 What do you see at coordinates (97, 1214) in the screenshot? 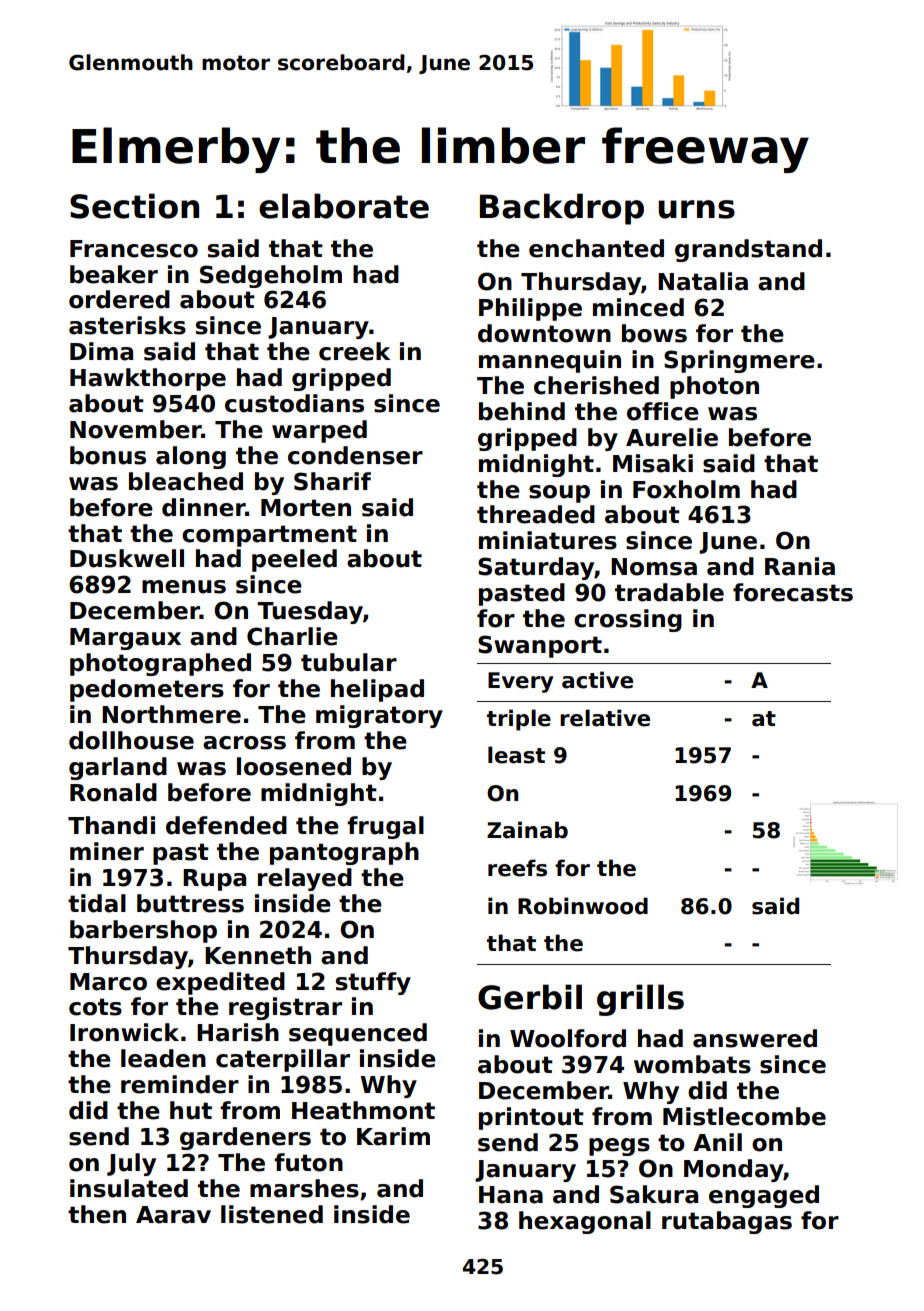
I see `then` at bounding box center [97, 1214].
